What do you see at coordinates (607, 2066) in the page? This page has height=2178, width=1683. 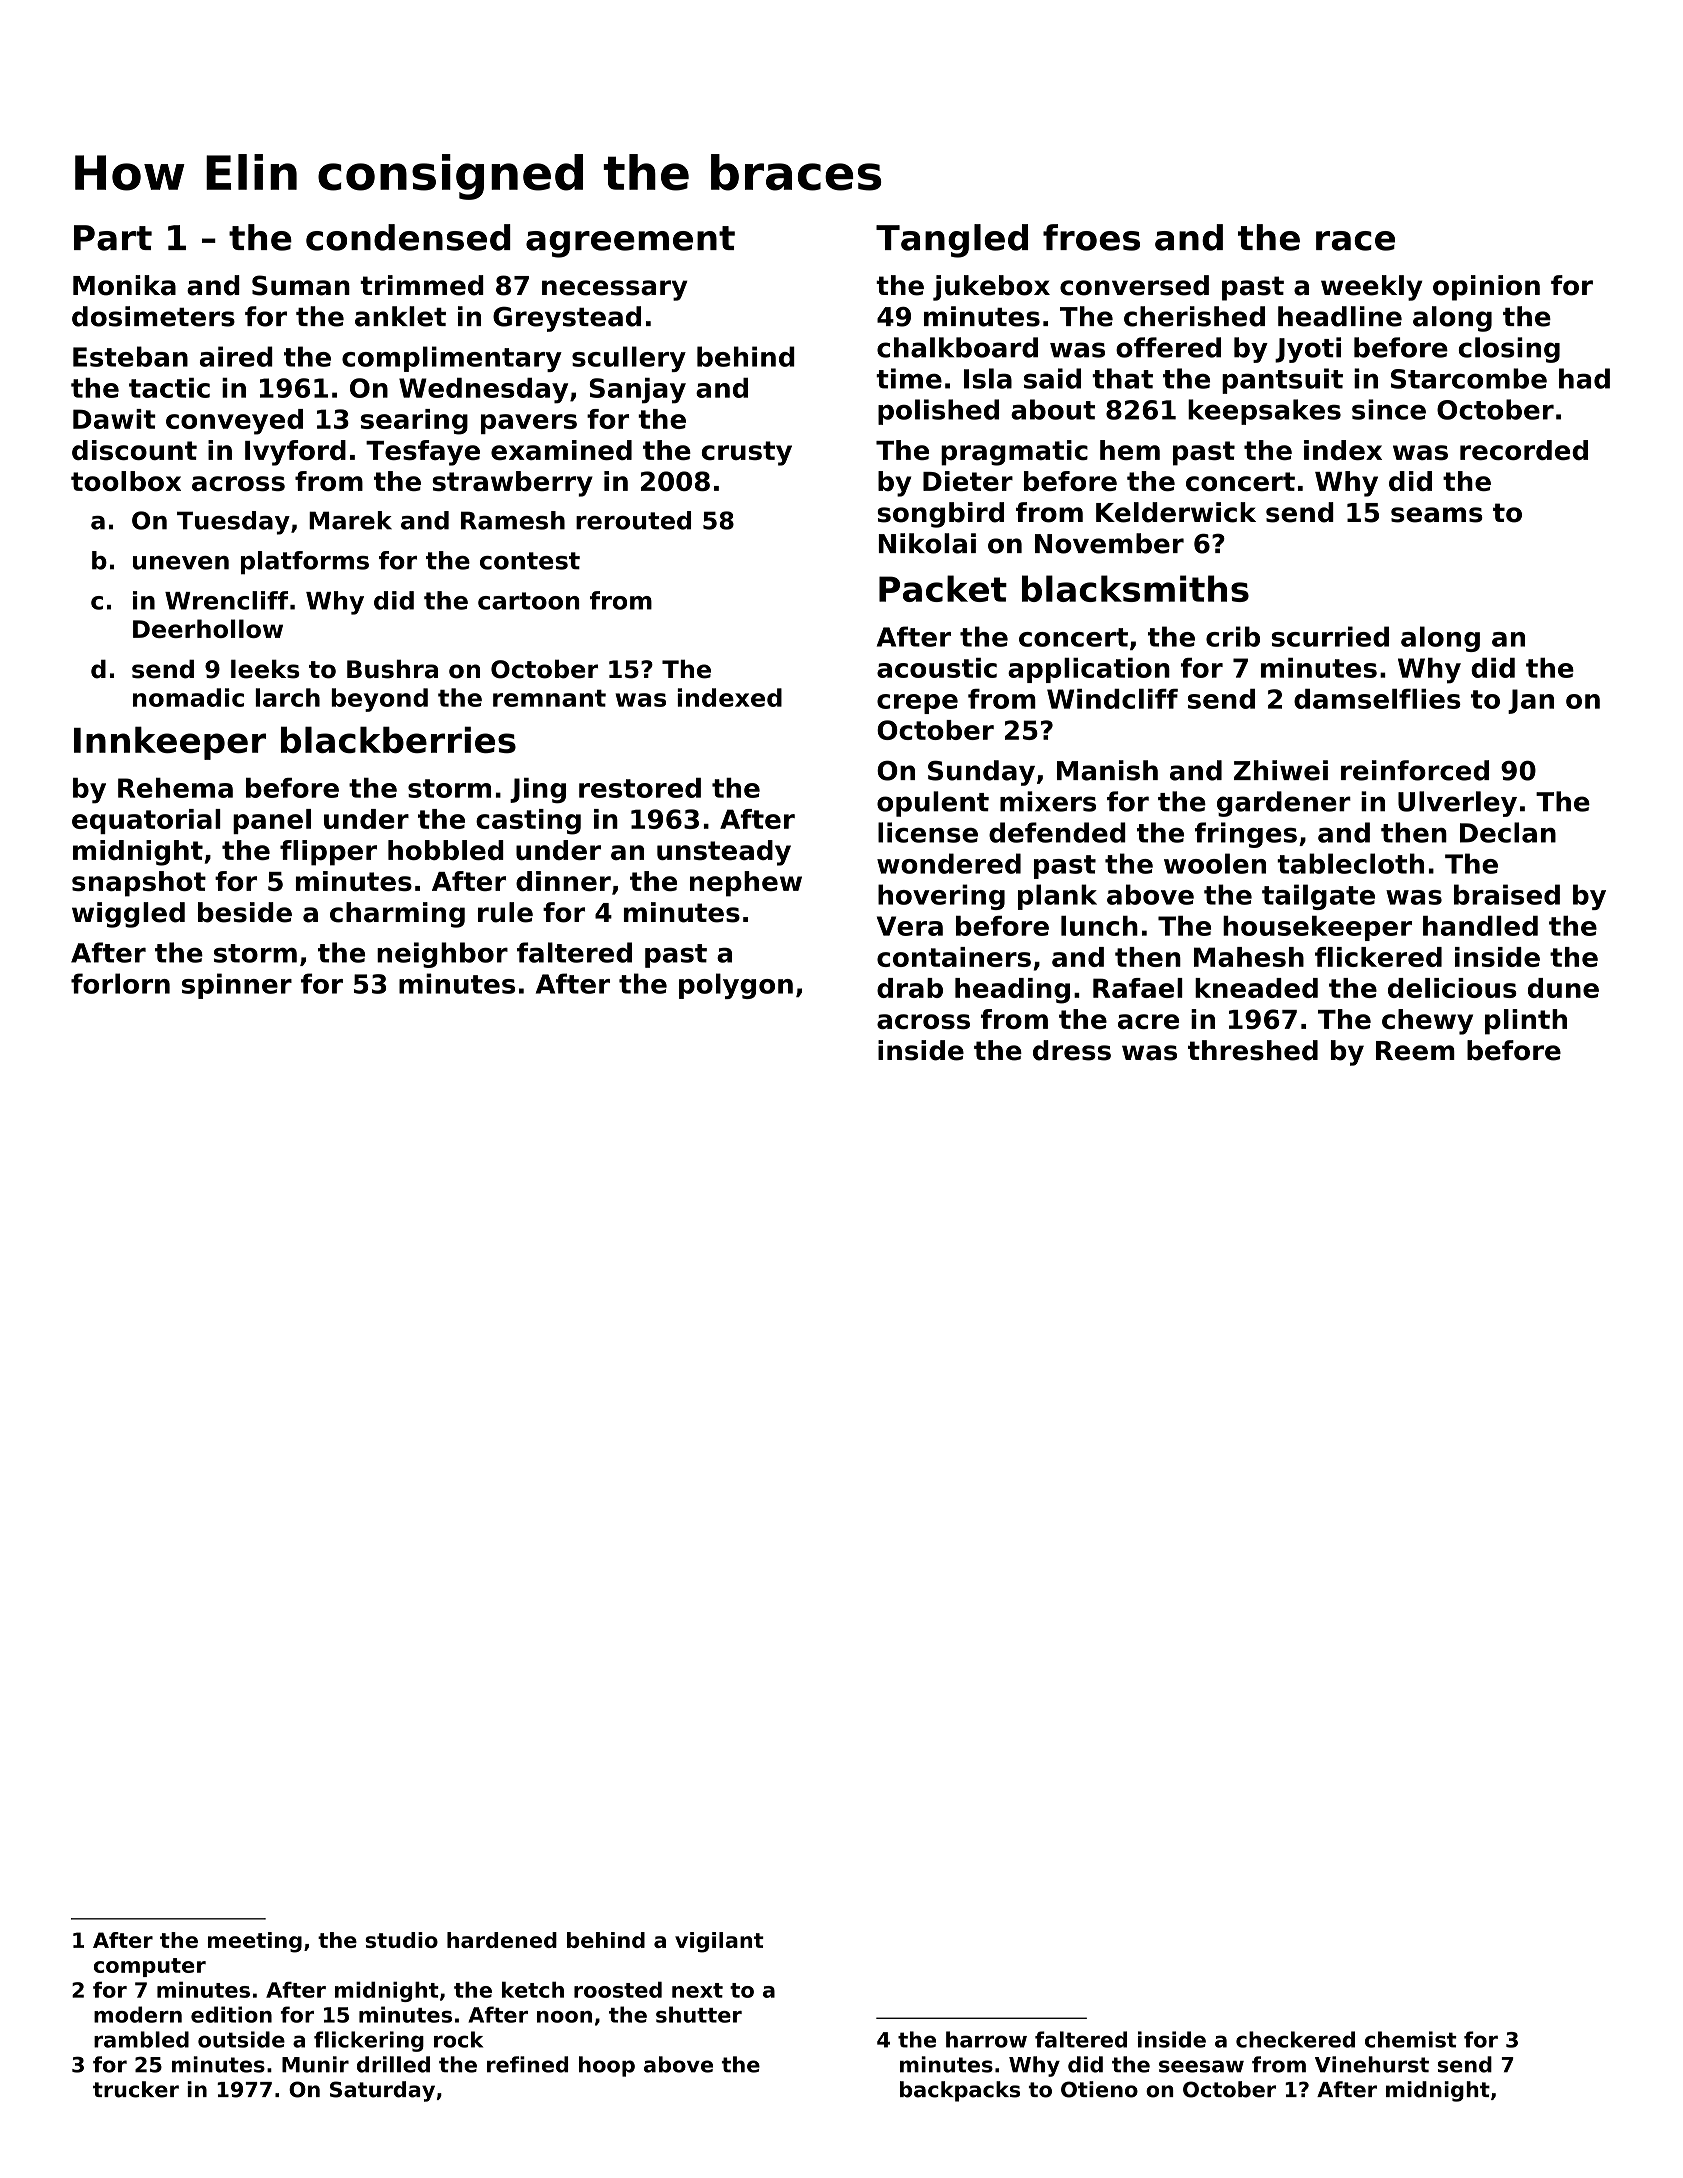 I see `hoop` at bounding box center [607, 2066].
